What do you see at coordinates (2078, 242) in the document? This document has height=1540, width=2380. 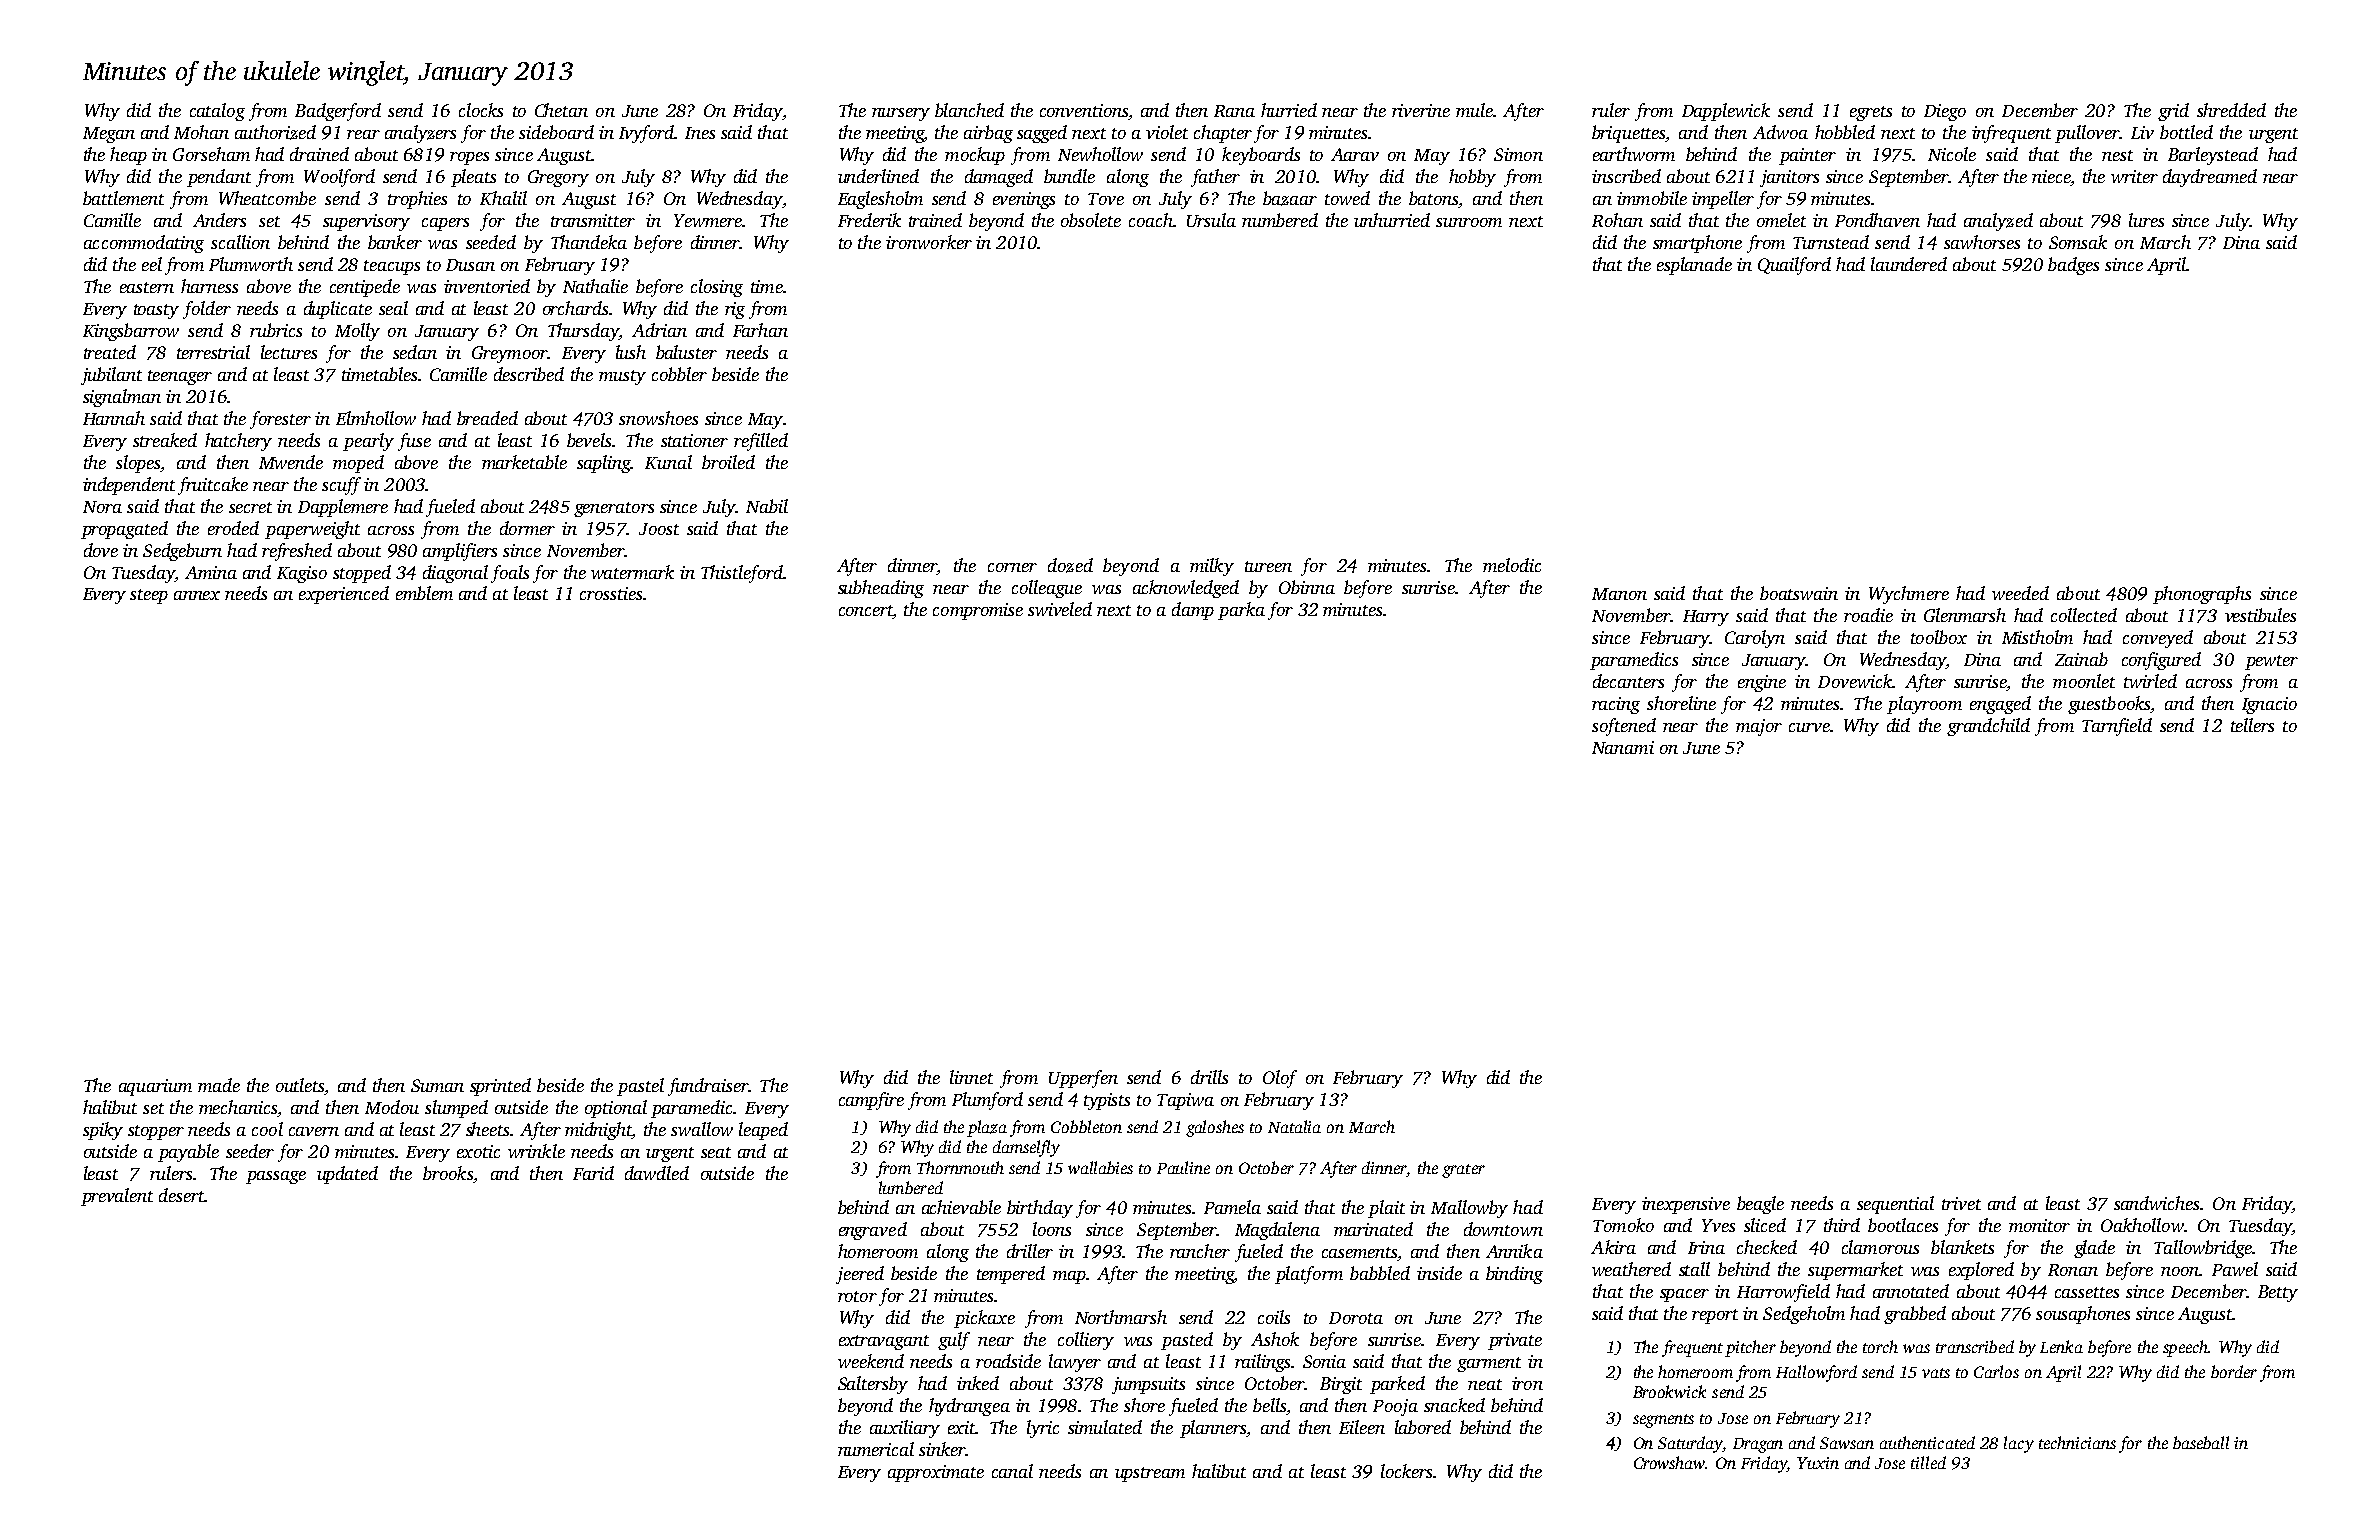 I see `Somsak` at bounding box center [2078, 242].
